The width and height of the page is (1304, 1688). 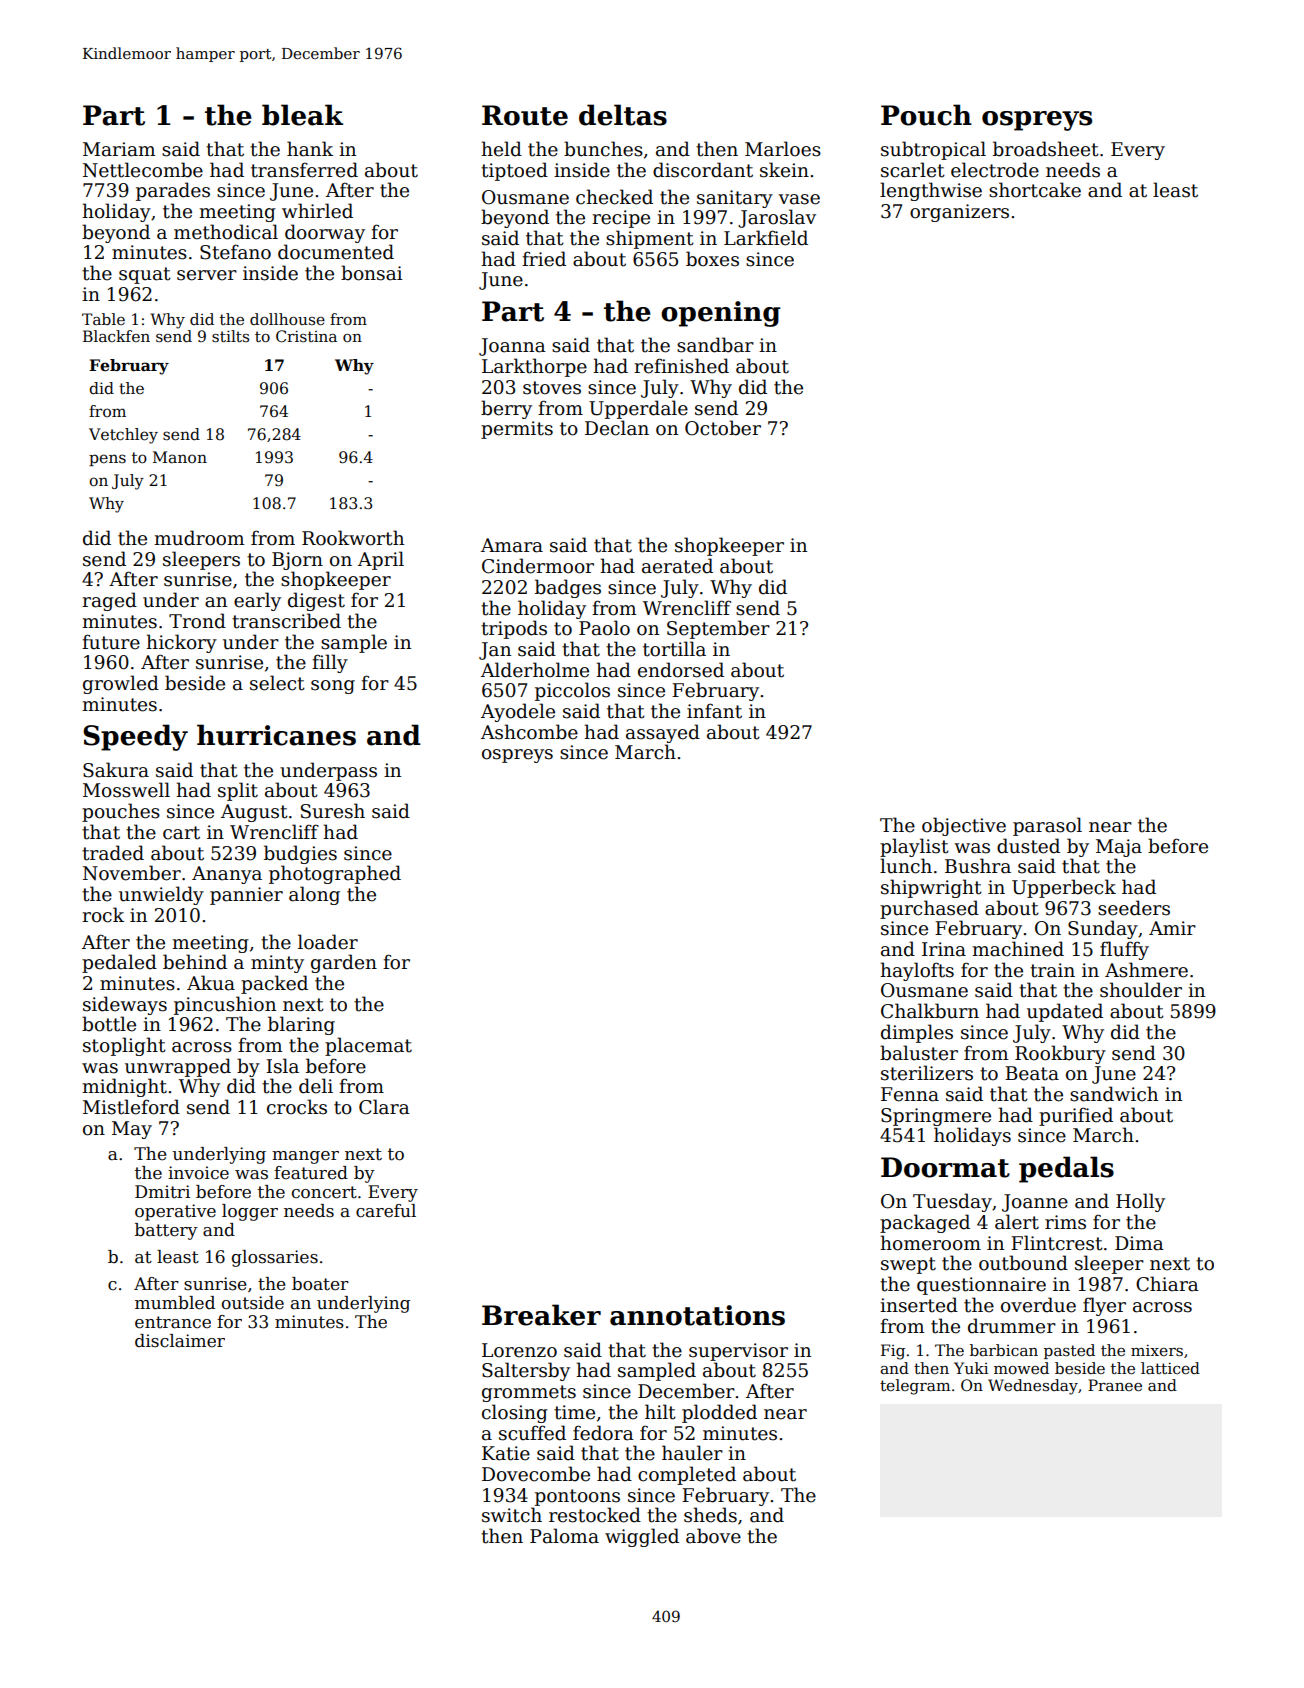 I want to click on aerated, so click(x=677, y=566).
